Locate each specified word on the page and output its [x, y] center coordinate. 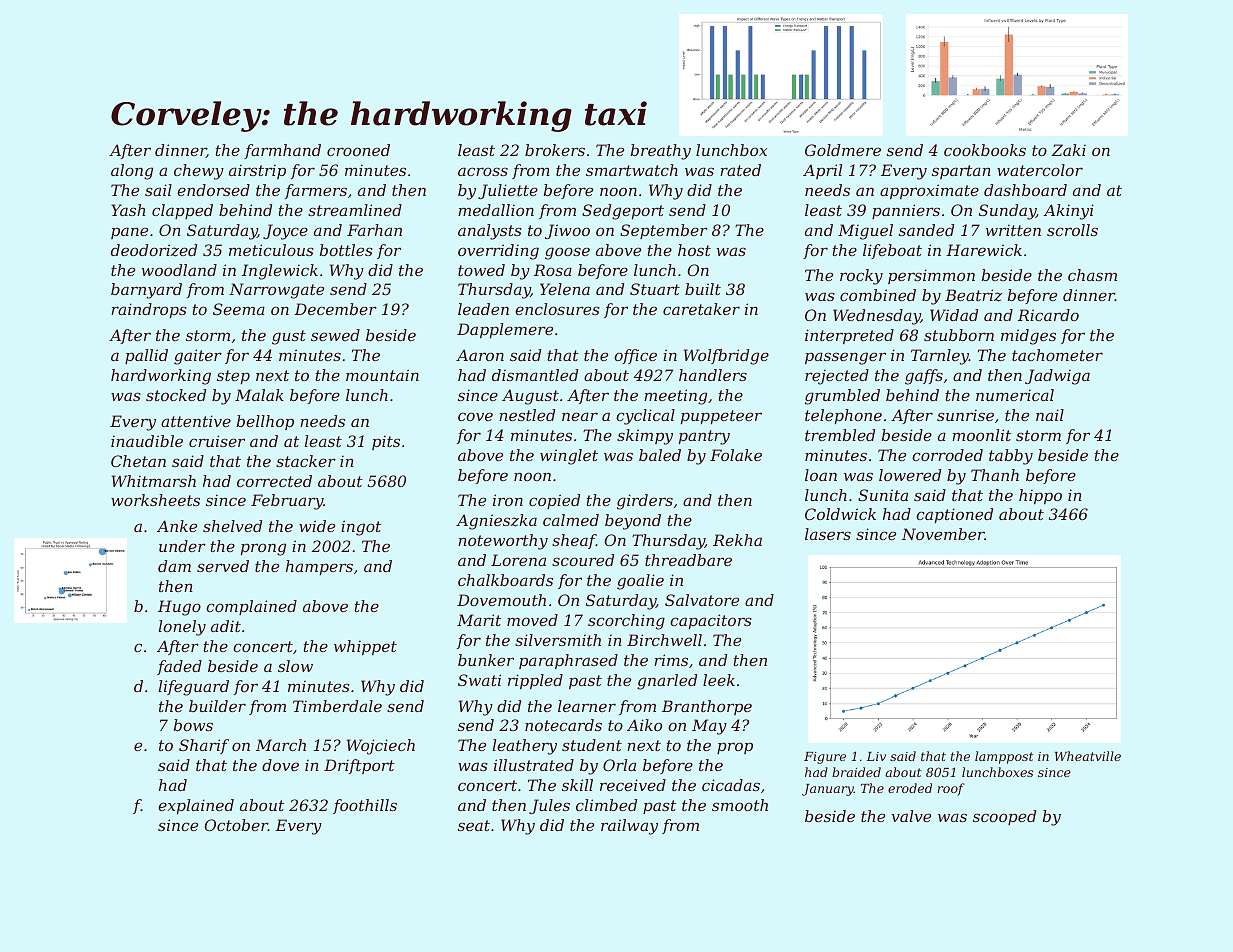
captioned [954, 515]
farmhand [282, 151]
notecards [563, 725]
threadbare [688, 560]
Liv [876, 756]
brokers [555, 150]
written [1013, 230]
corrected [274, 481]
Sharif [204, 746]
